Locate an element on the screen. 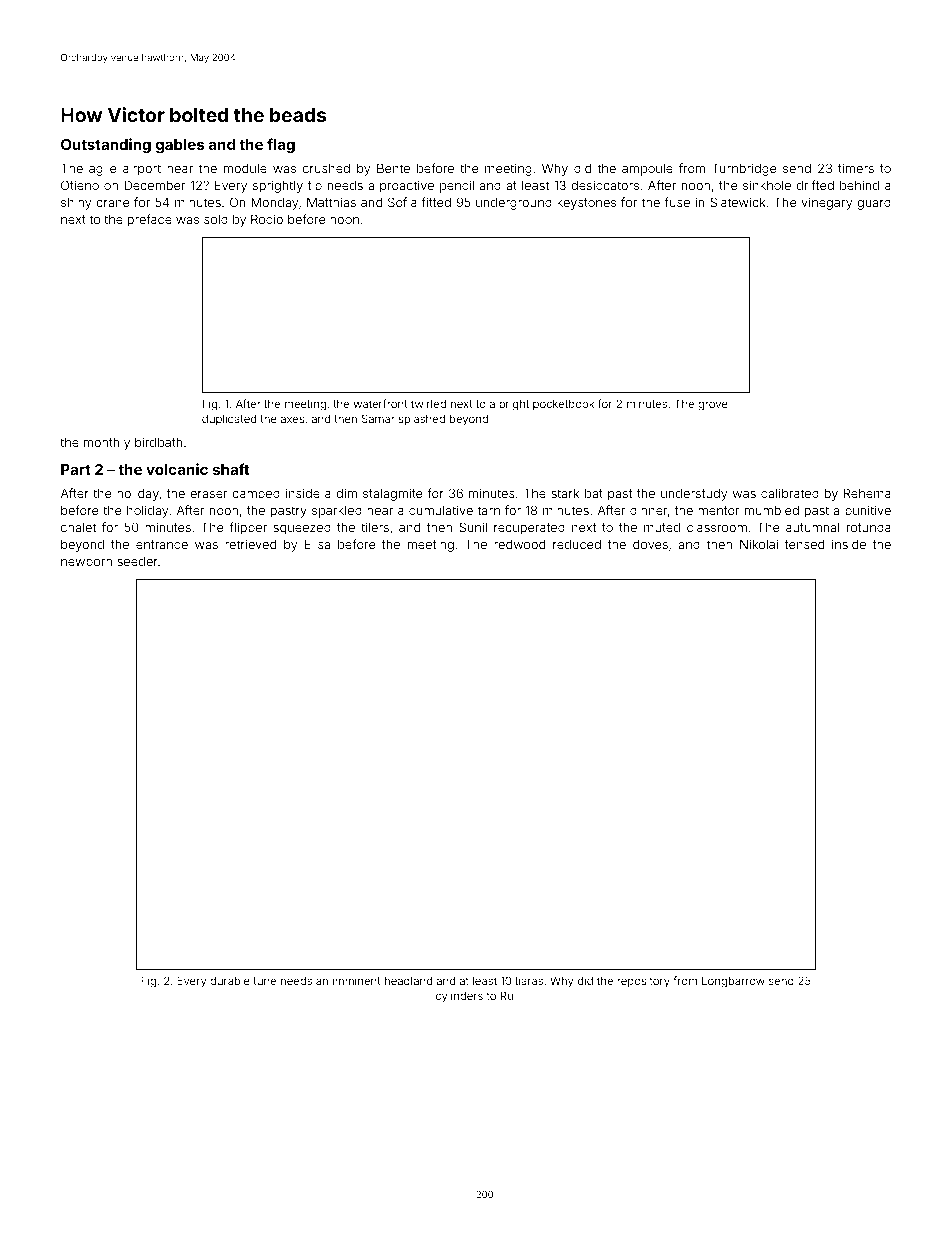  tiaras is located at coordinates (529, 980).
